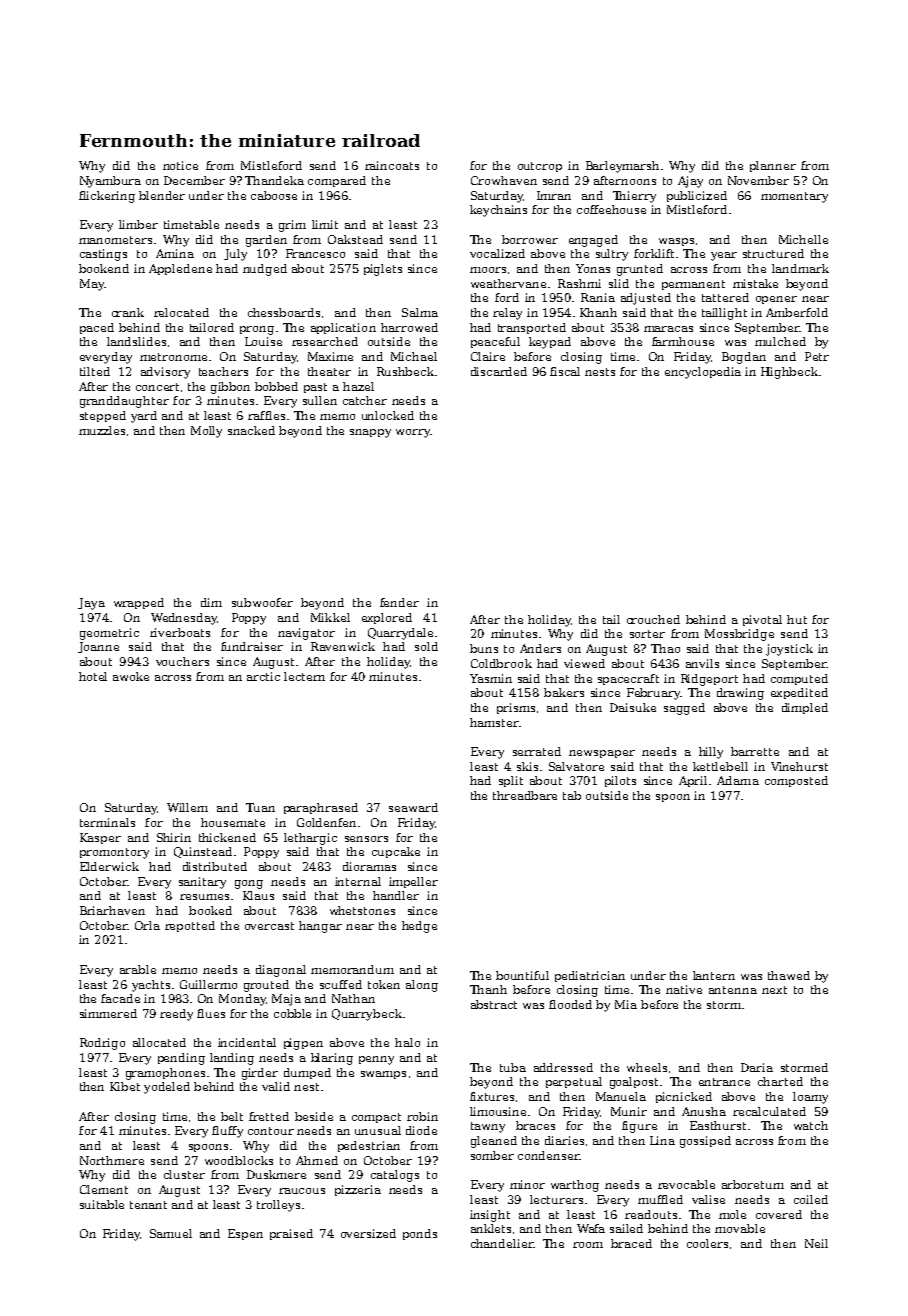 Image resolution: width=908 pixels, height=1316 pixels. Describe the element at coordinates (392, 165) in the image. I see `raincoats` at that location.
